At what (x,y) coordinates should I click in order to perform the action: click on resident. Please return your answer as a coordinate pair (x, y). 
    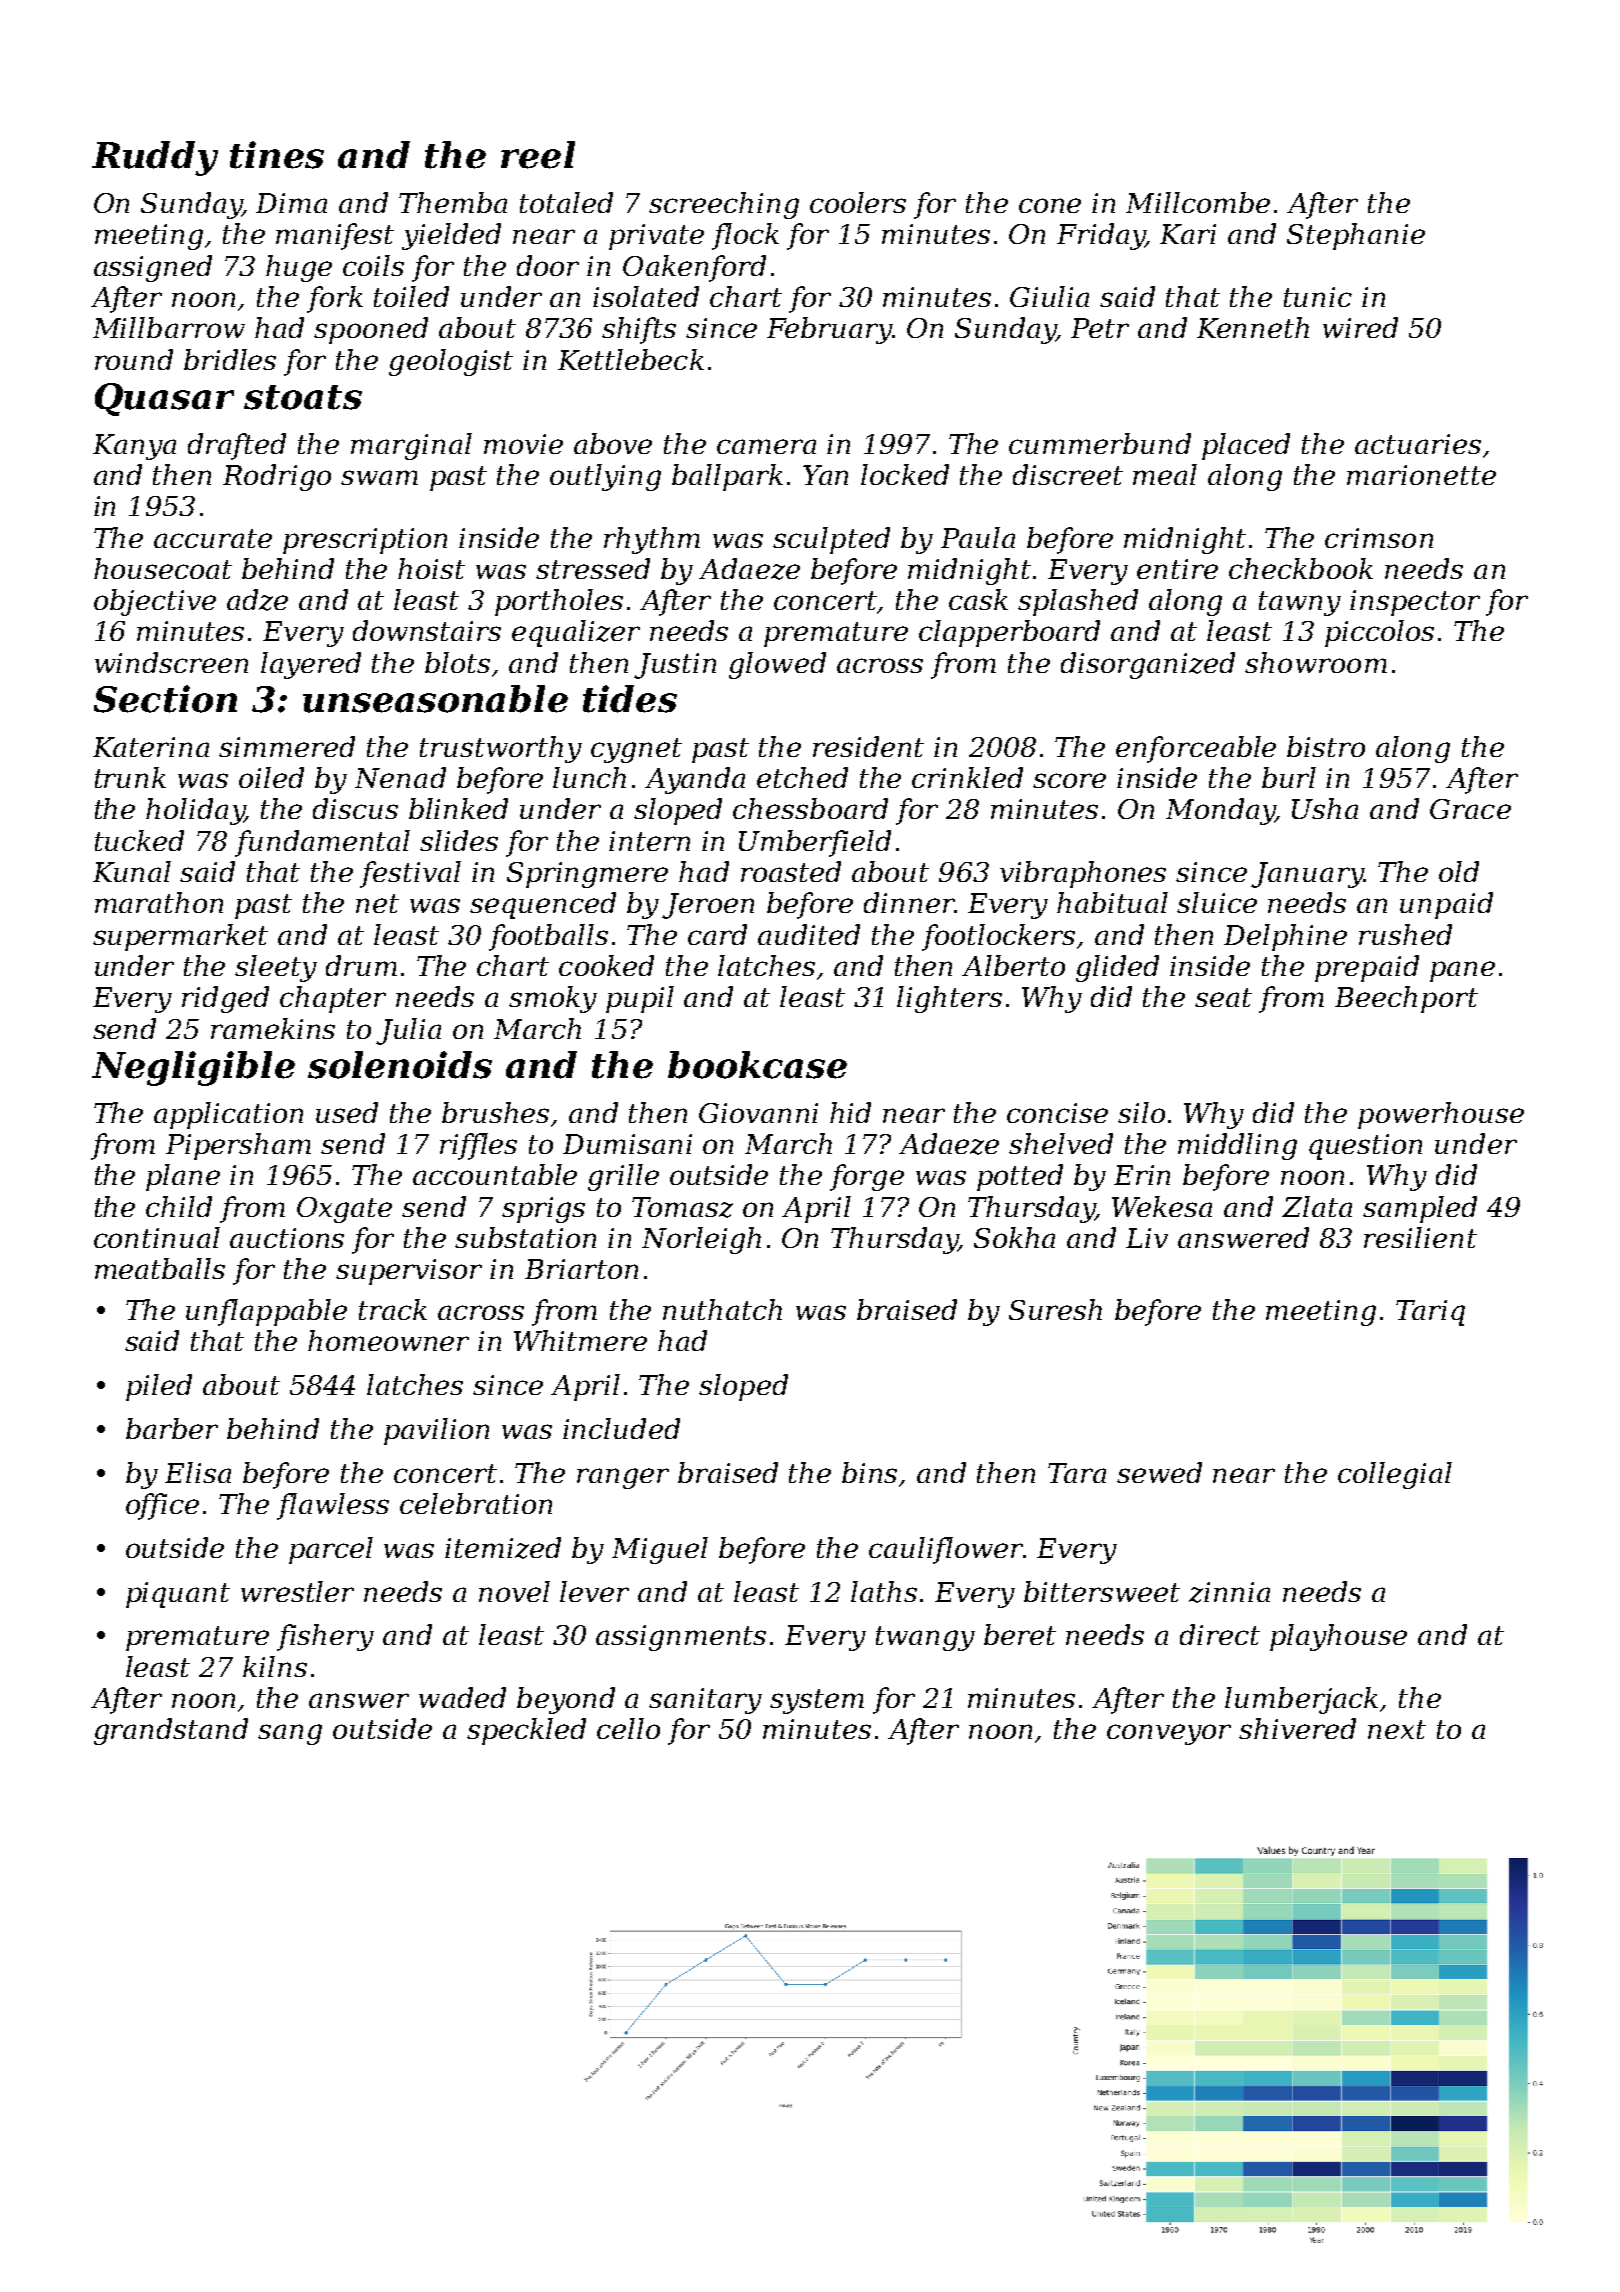
    Looking at the image, I should click on (868, 746).
